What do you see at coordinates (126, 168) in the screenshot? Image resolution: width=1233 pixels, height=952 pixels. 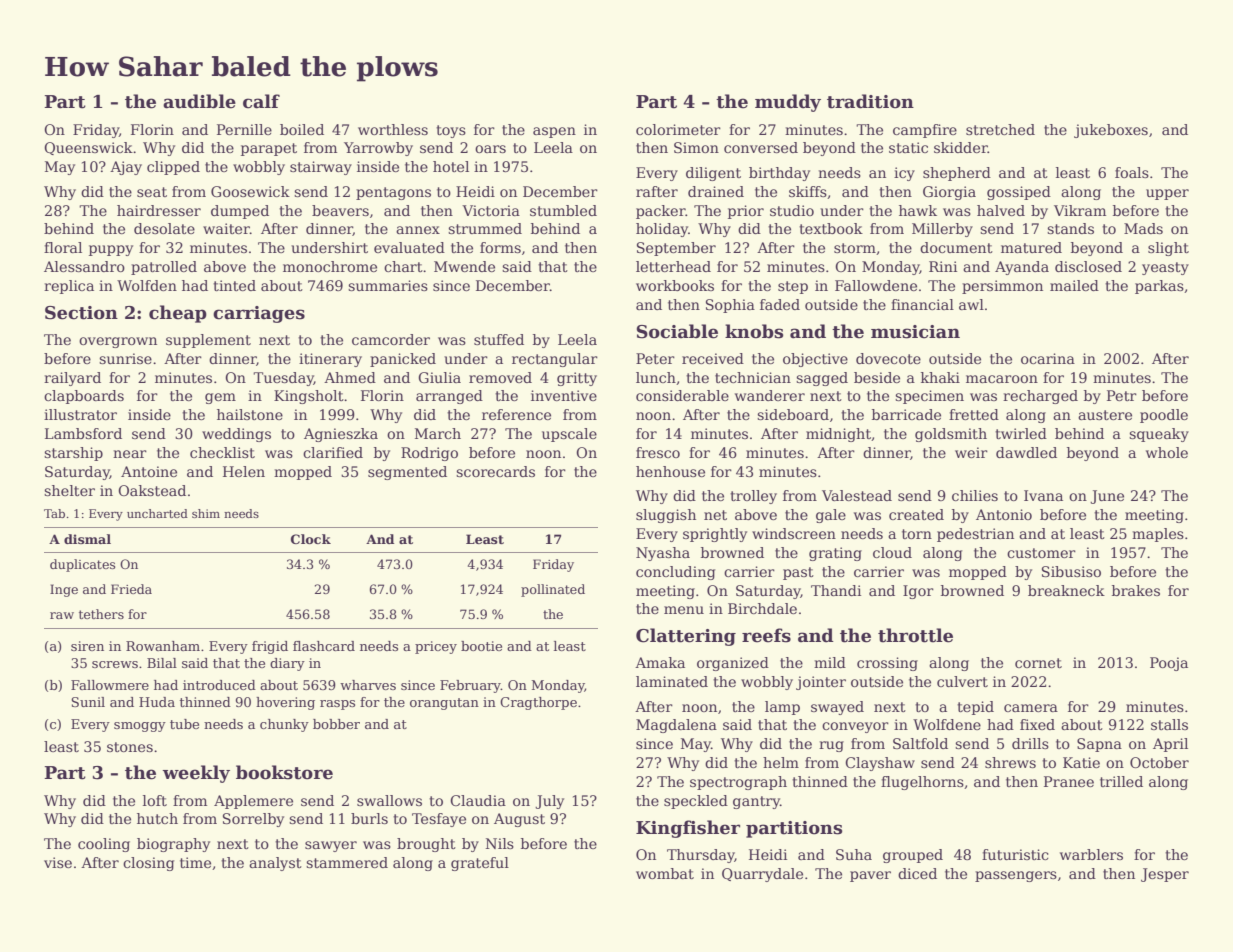 I see `Ajay` at bounding box center [126, 168].
